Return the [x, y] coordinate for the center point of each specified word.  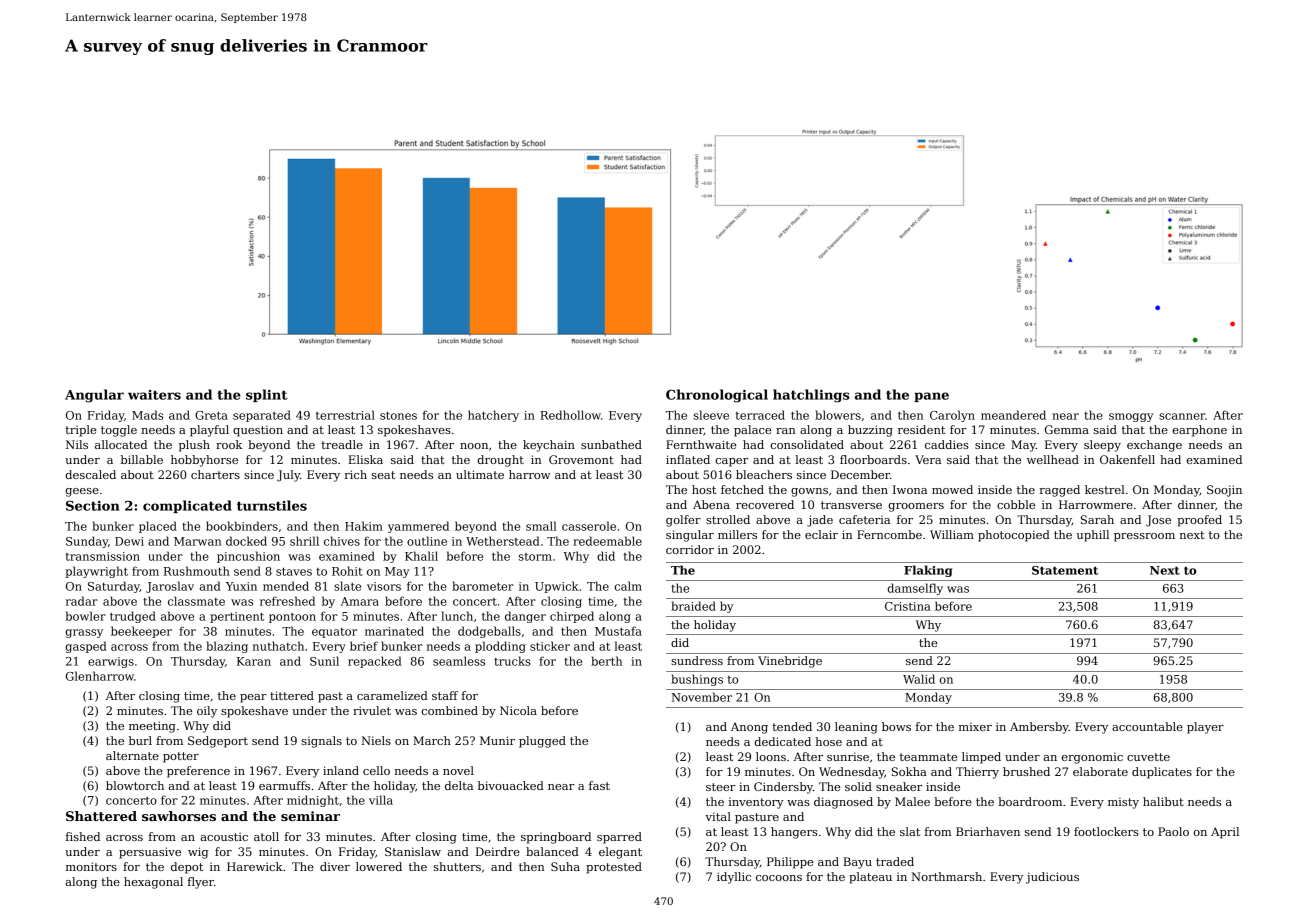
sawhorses [179, 816]
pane [931, 397]
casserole [589, 526]
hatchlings [811, 396]
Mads [147, 415]
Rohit [347, 571]
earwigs [111, 662]
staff [445, 695]
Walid [919, 679]
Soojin [1224, 491]
